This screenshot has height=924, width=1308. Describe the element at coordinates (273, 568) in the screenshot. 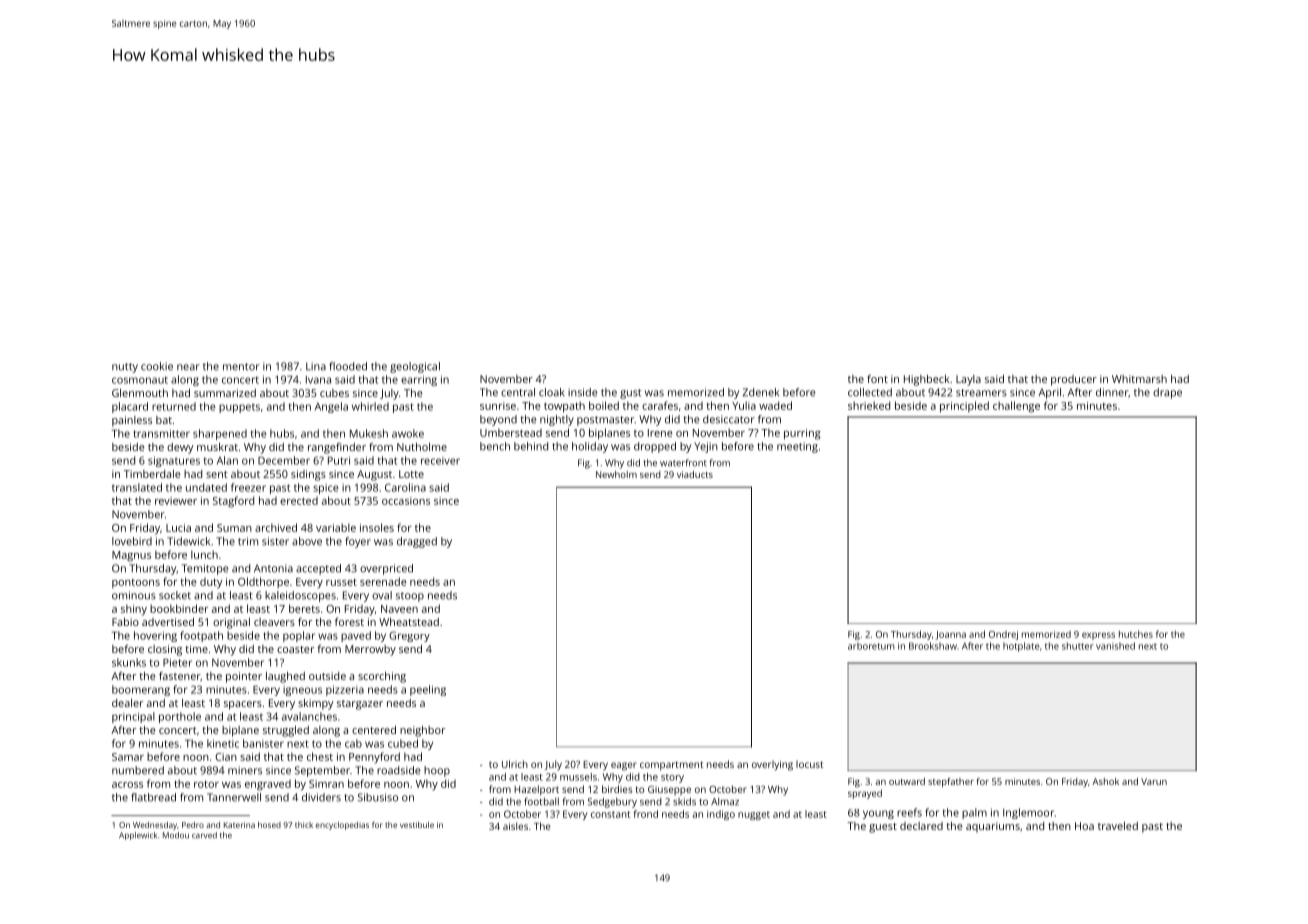

I see `Antonia` at that location.
